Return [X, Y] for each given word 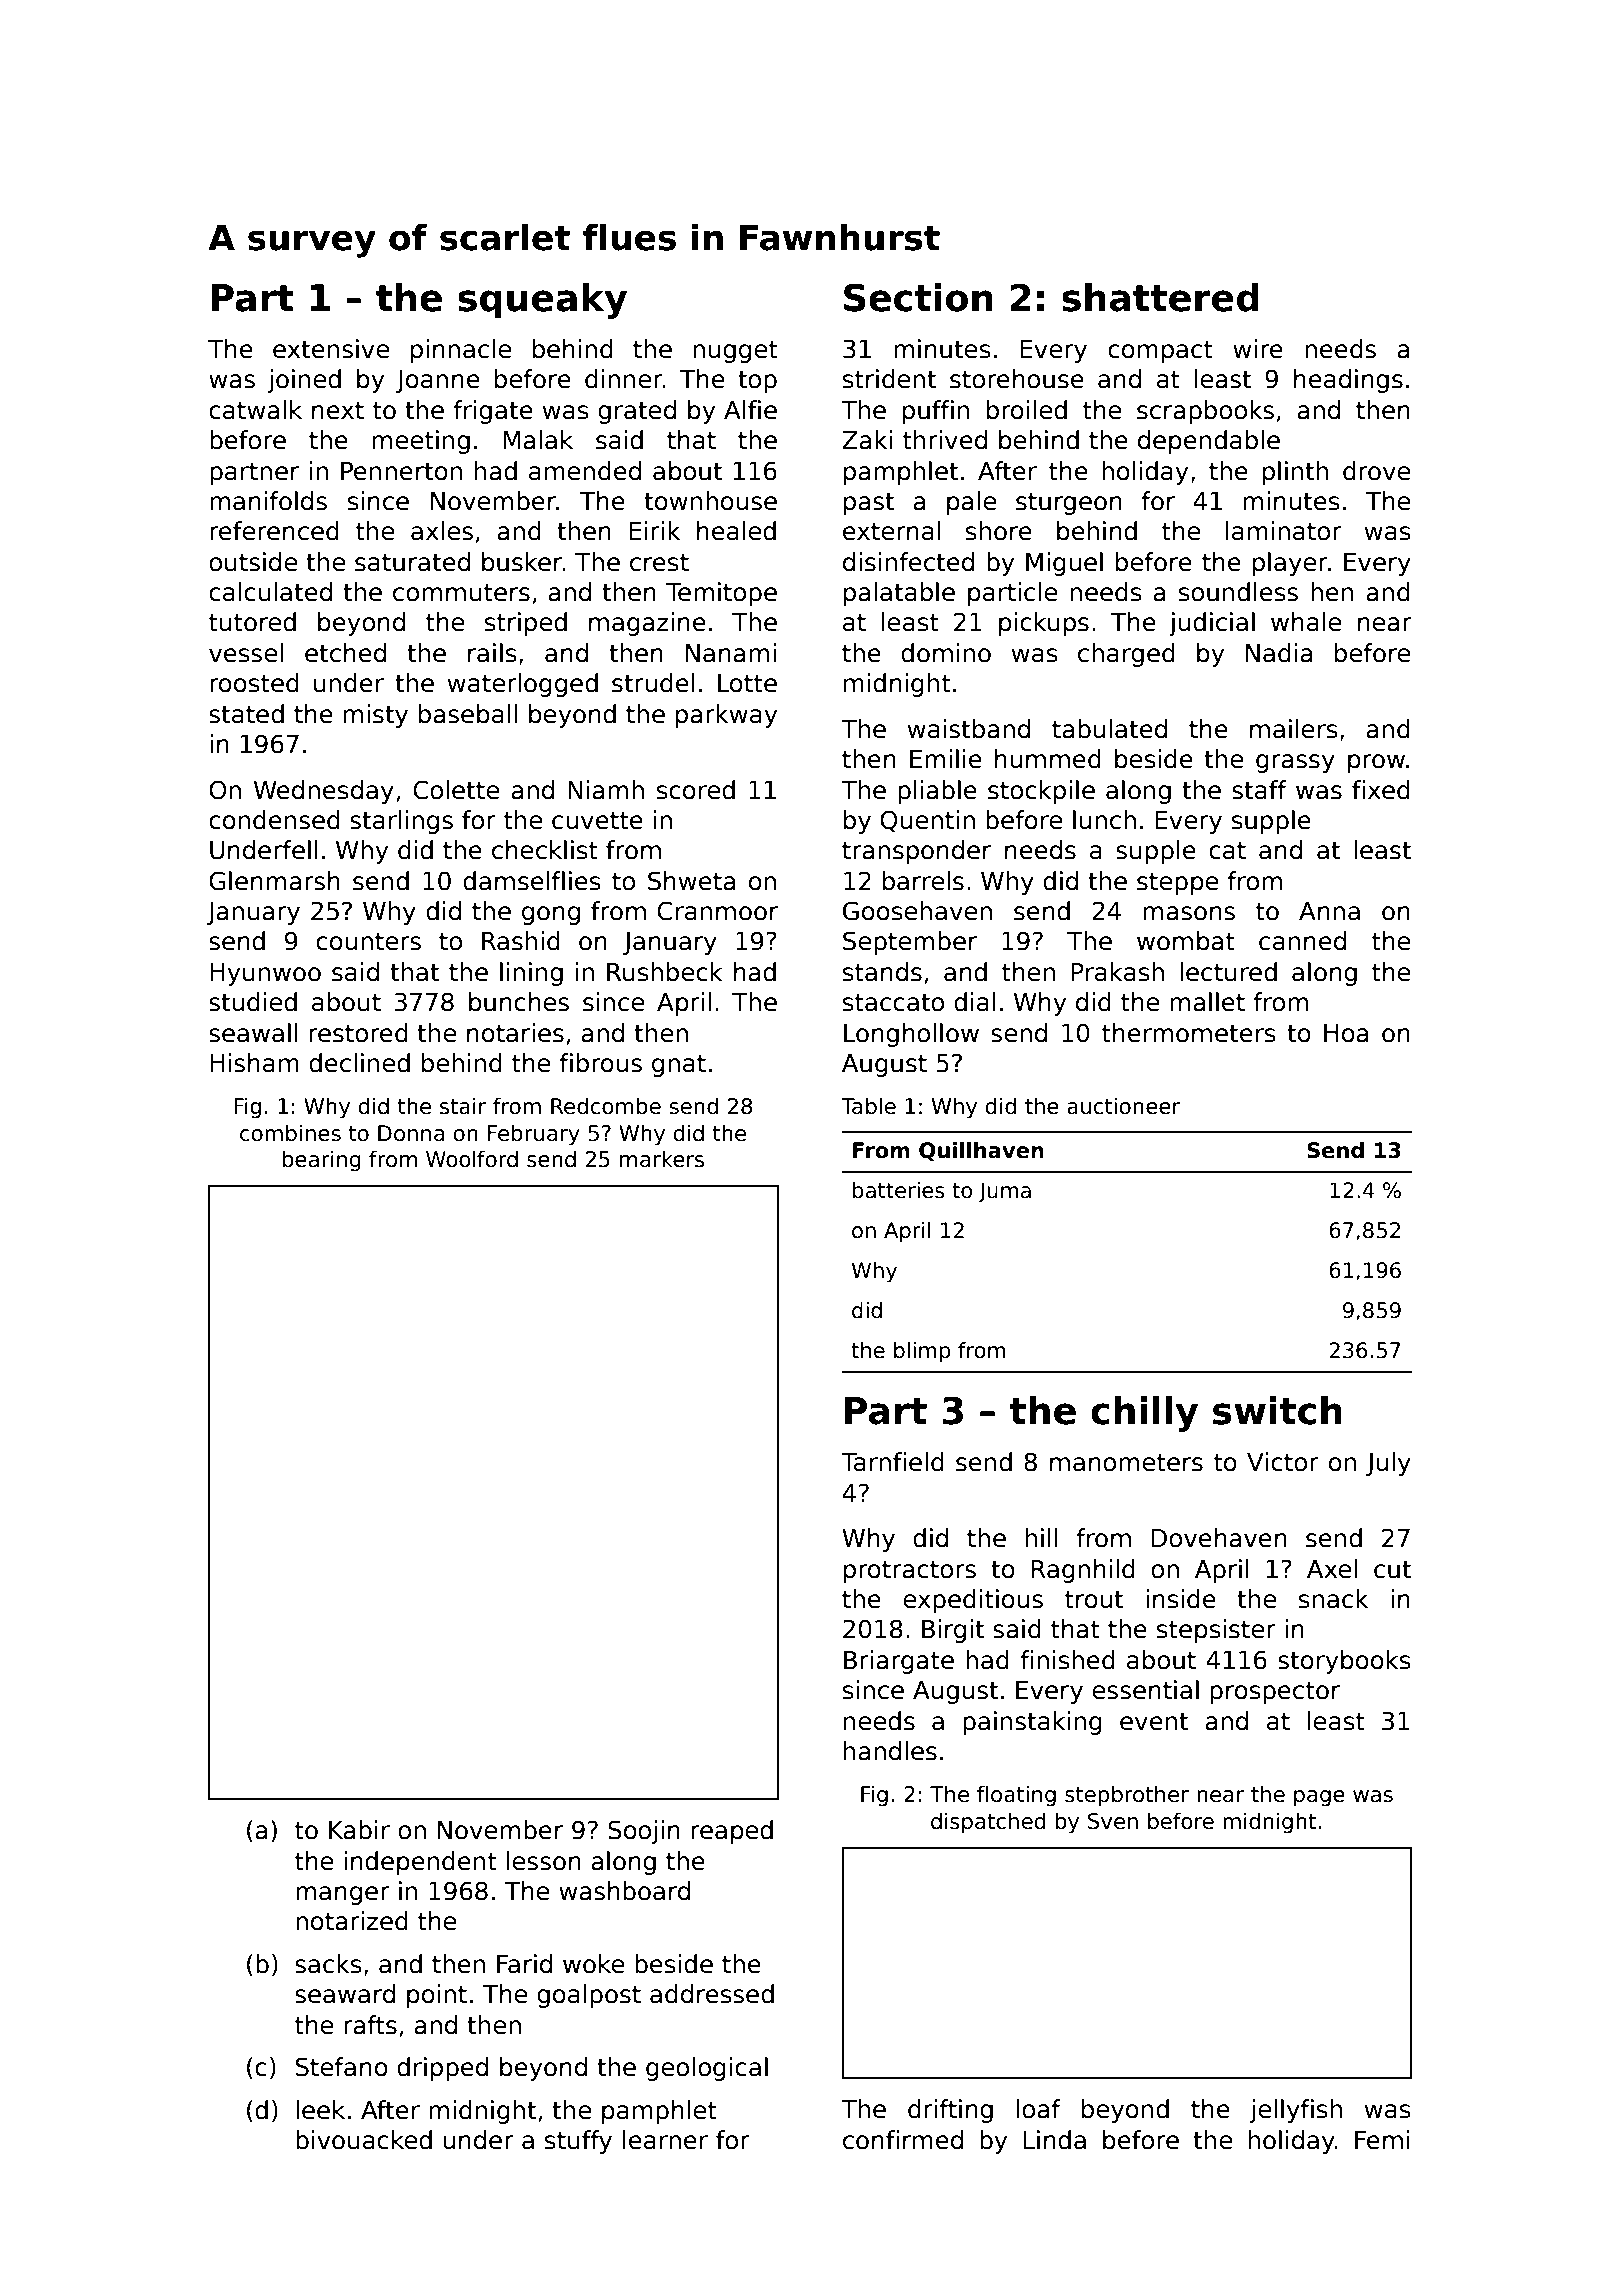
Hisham [254, 1063]
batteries [899, 1190]
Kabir [359, 1830]
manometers [1126, 1462]
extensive [331, 349]
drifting [950, 2111]
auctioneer [1123, 1106]
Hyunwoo [265, 974]
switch [1277, 1410]
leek [320, 2110]
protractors [910, 1572]
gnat [679, 1066]
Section [918, 297]
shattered [1160, 297]
